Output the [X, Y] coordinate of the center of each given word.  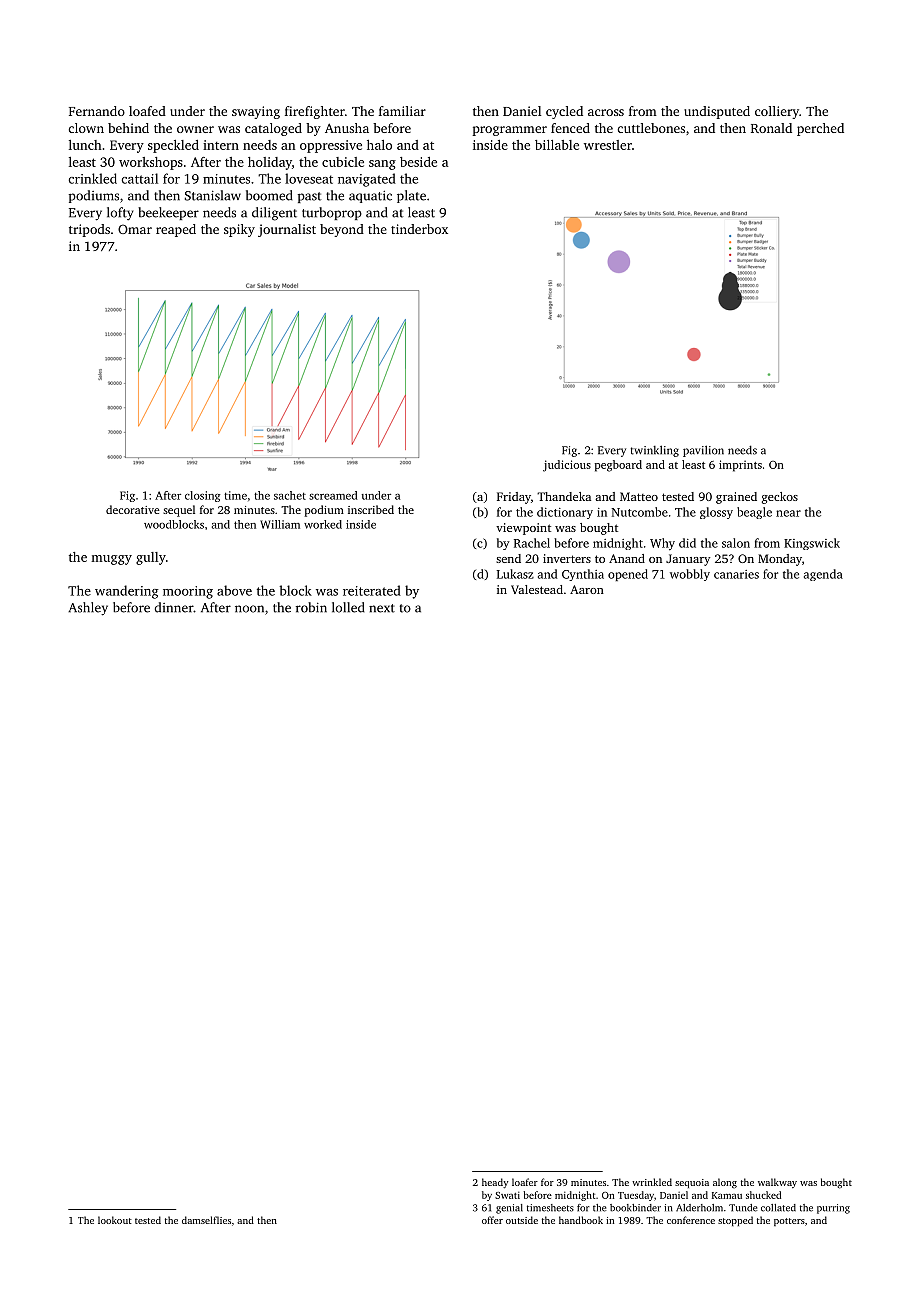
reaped [176, 230]
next [382, 608]
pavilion [703, 451]
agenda [823, 575]
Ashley [88, 609]
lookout [115, 1220]
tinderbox [419, 229]
